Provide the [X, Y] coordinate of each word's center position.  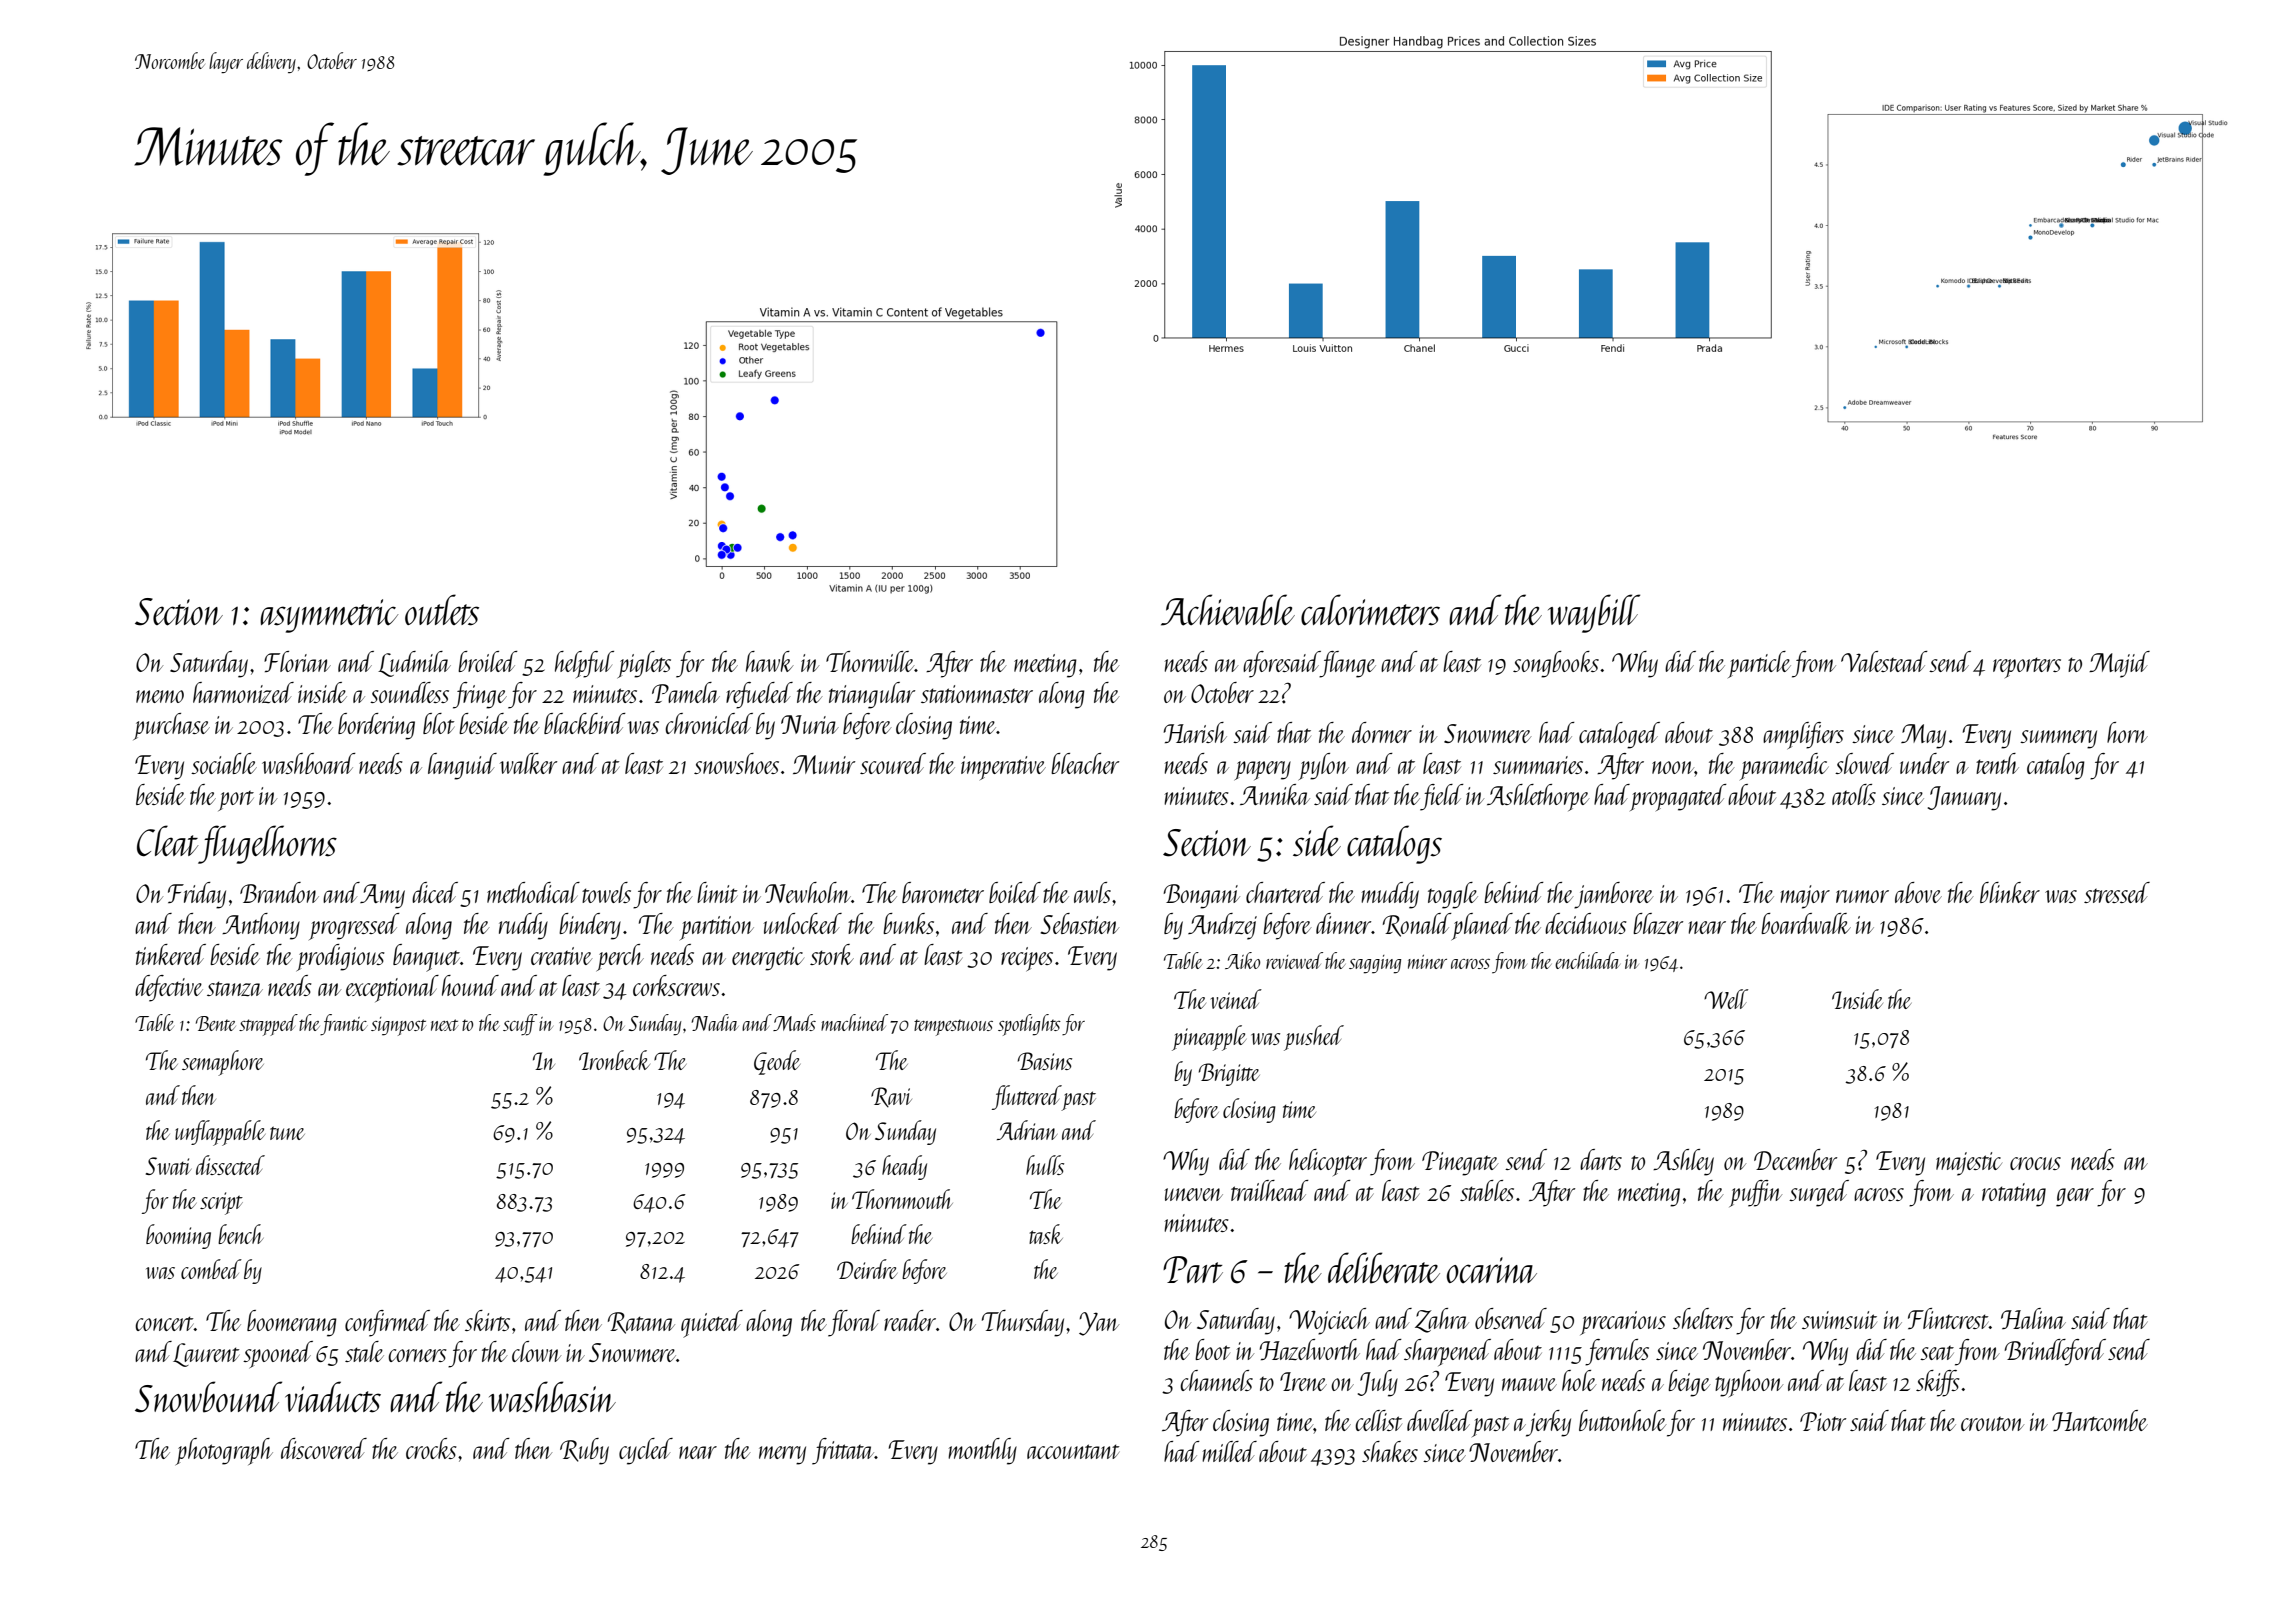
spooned [278, 1354]
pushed [1314, 1038]
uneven [1194, 1194]
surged [1819, 1193]
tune [287, 1133]
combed [211, 1269]
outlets [442, 610]
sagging [1375, 964]
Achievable [1228, 610]
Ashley [1683, 1162]
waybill [1594, 613]
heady [904, 1167]
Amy [382, 896]
